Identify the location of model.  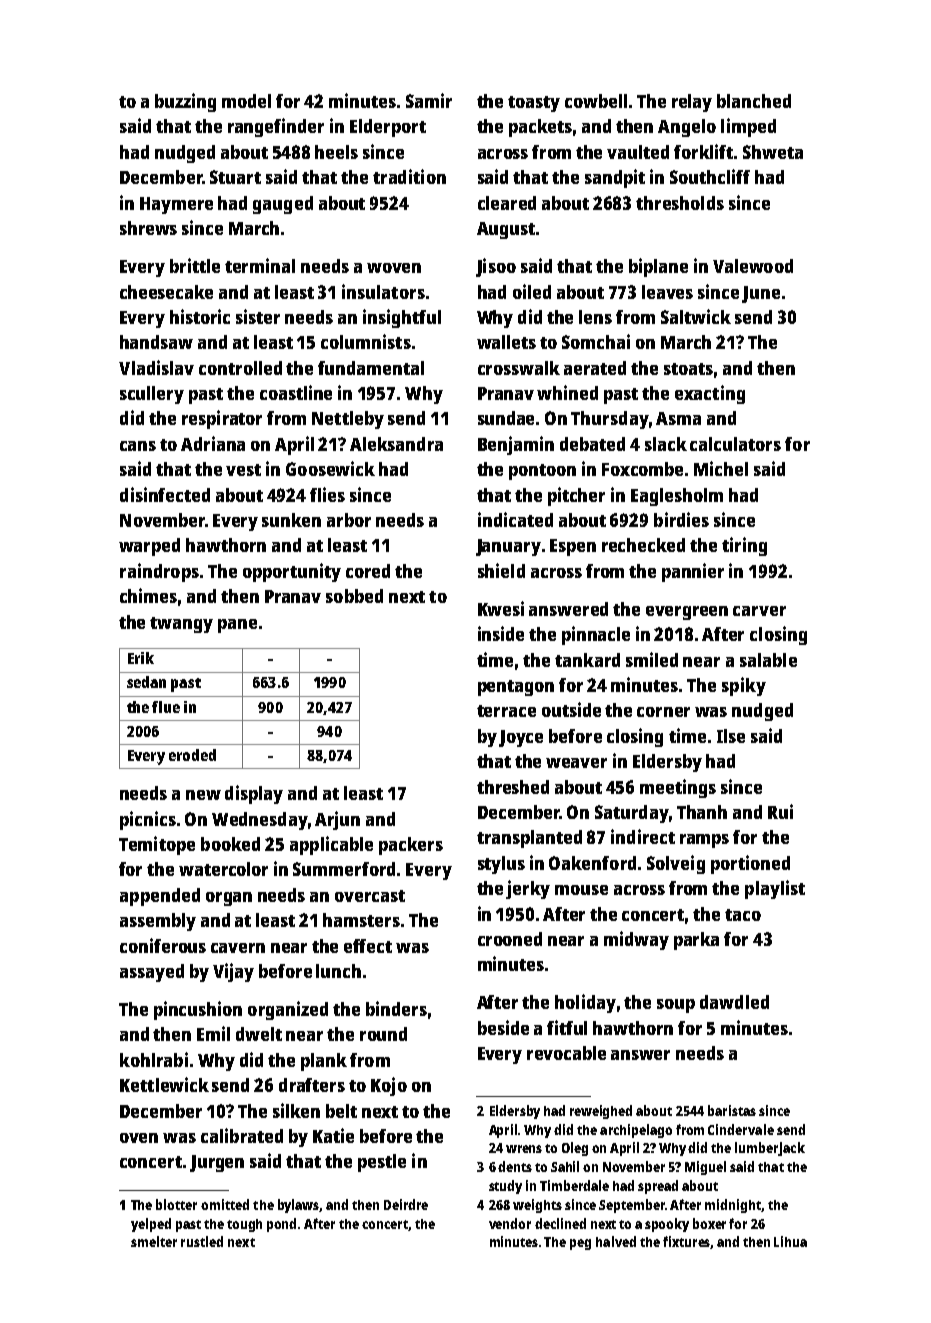
(246, 101).
